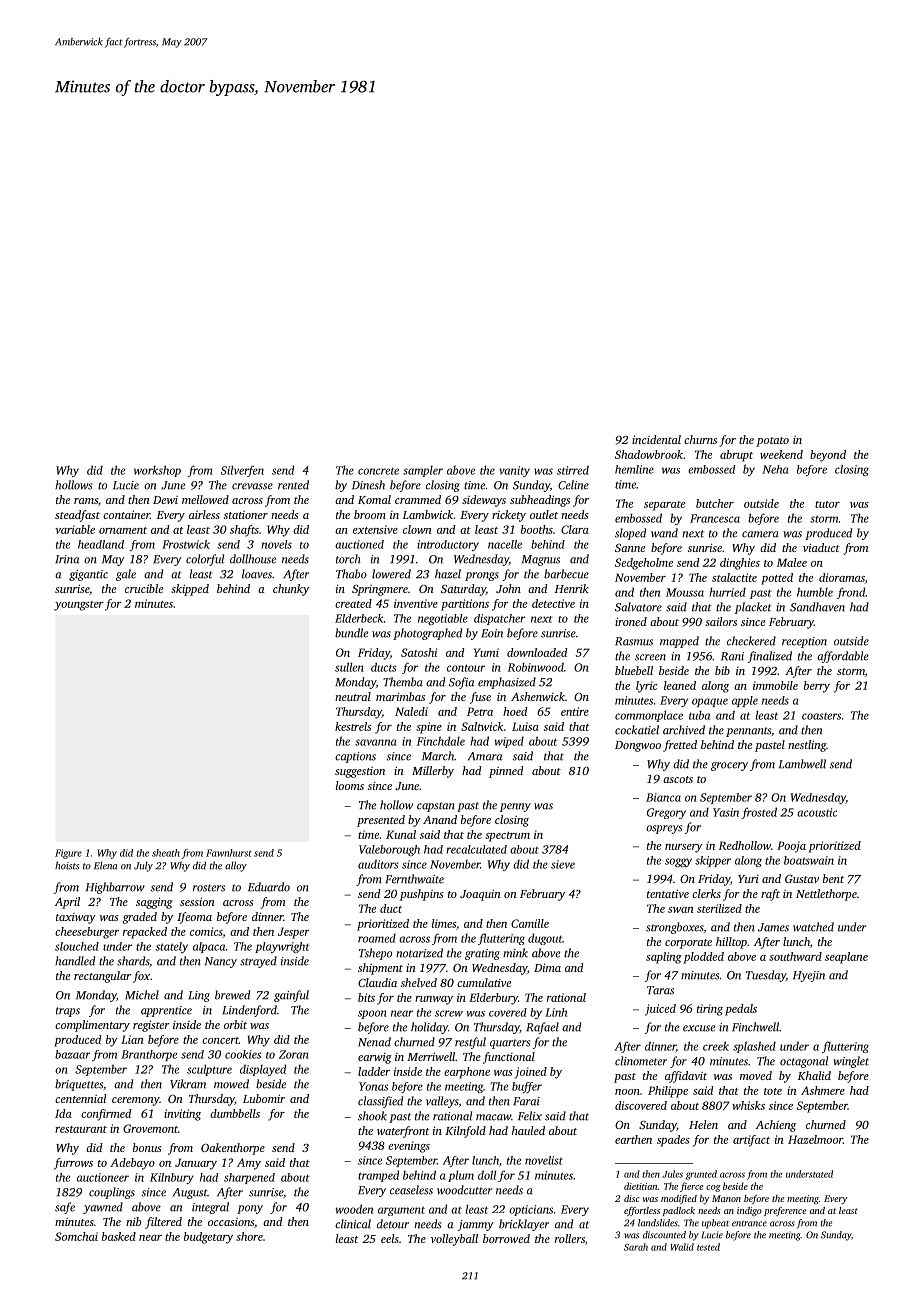 The height and width of the document is (1308, 924). Describe the element at coordinates (81, 1129) in the document. I see `restaurant` at that location.
